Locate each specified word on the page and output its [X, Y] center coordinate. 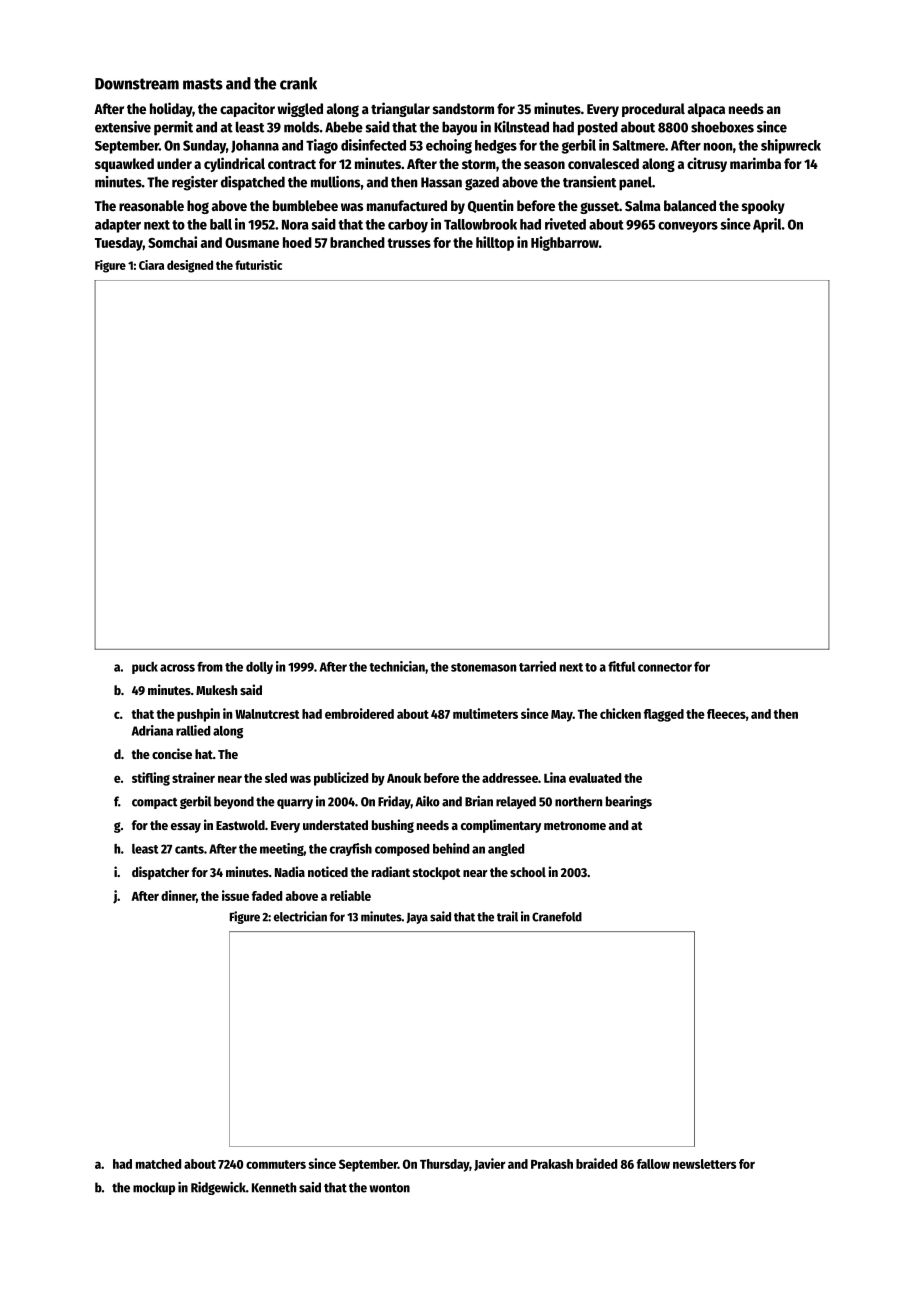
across [177, 668]
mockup [154, 1188]
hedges [496, 147]
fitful [621, 666]
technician [397, 666]
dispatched [253, 183]
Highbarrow [565, 243]
